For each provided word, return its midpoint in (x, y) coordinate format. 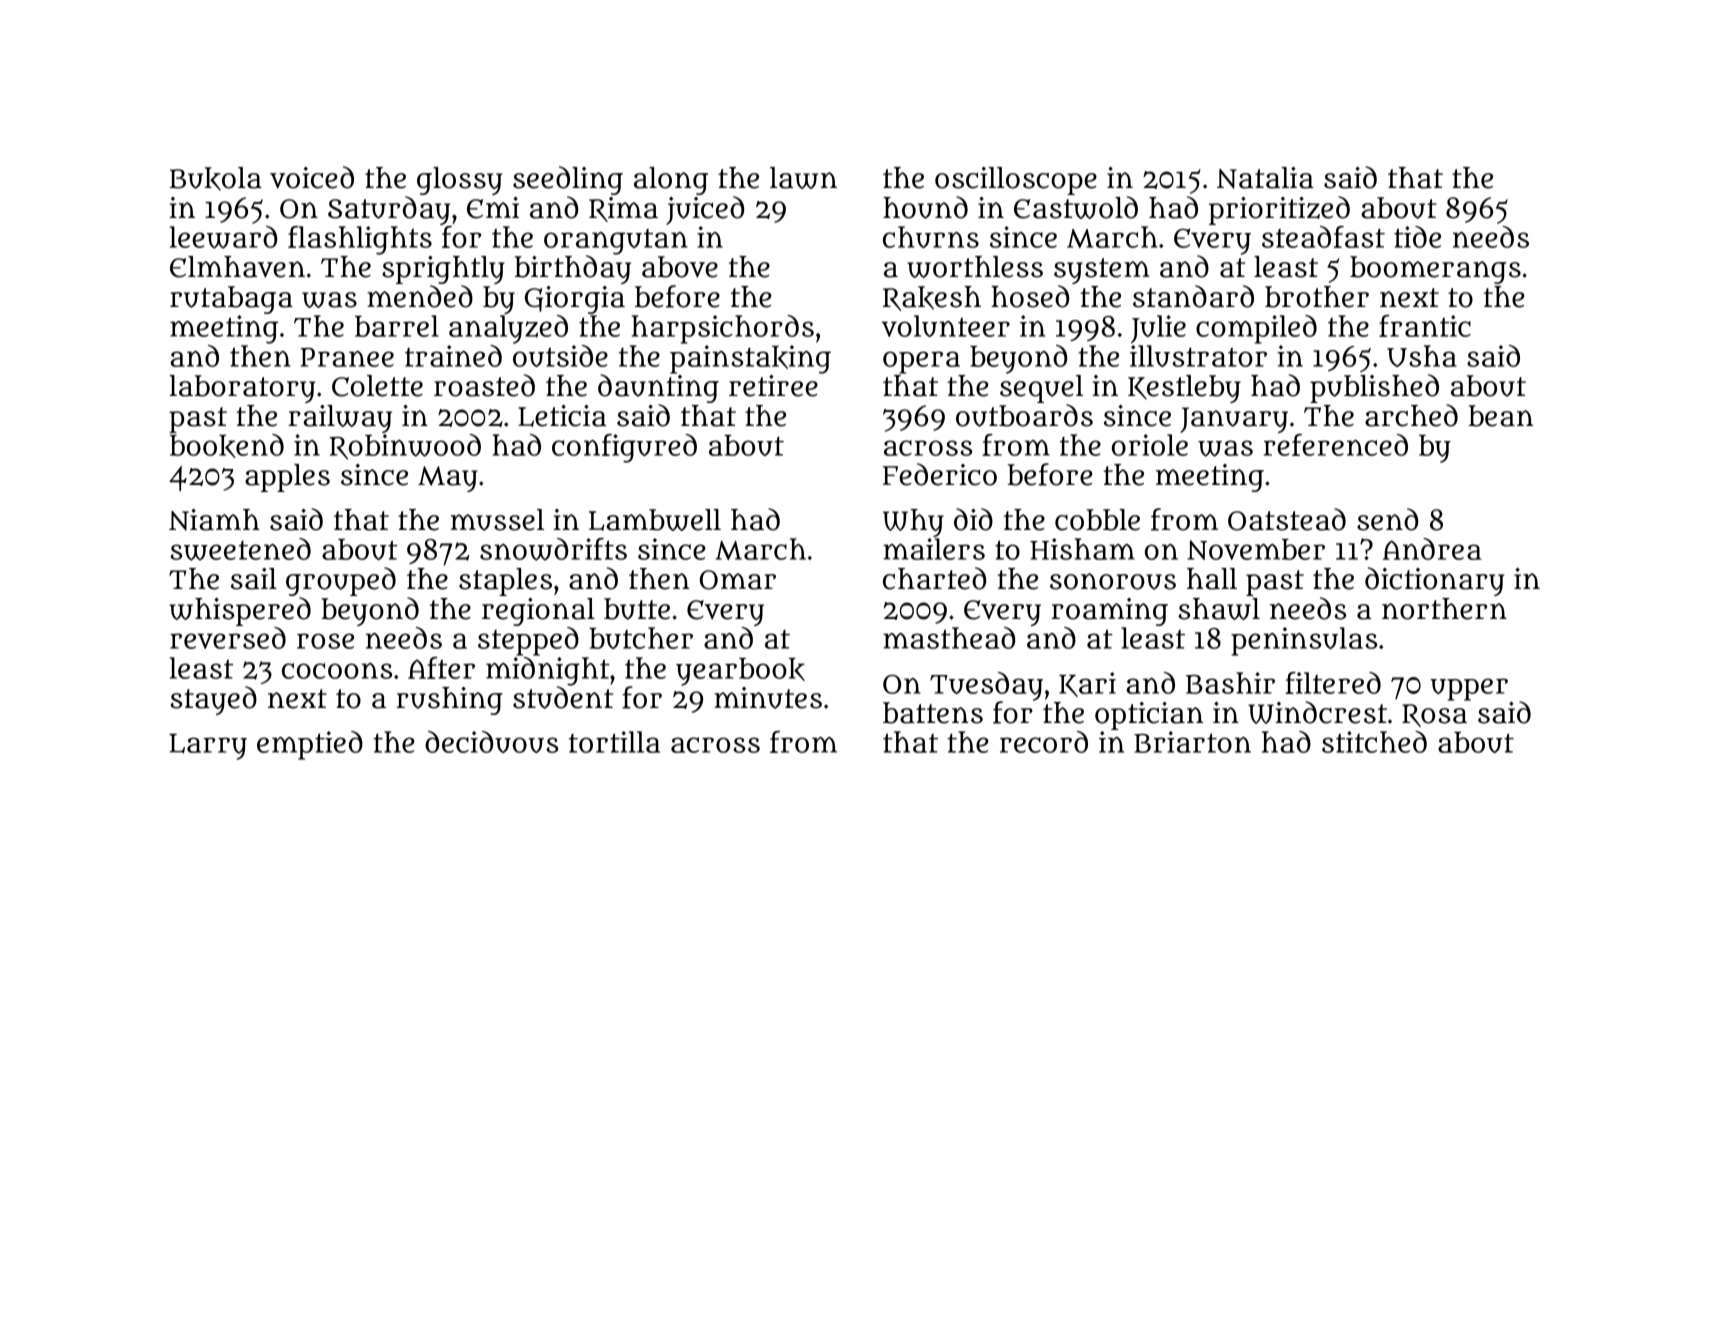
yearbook (740, 672)
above (680, 267)
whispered (240, 611)
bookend (227, 446)
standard (1193, 296)
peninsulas (1304, 641)
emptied (310, 745)
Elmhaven (237, 267)
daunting (658, 388)
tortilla (614, 742)
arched (1411, 415)
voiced (312, 177)
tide (1417, 237)
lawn (803, 178)
